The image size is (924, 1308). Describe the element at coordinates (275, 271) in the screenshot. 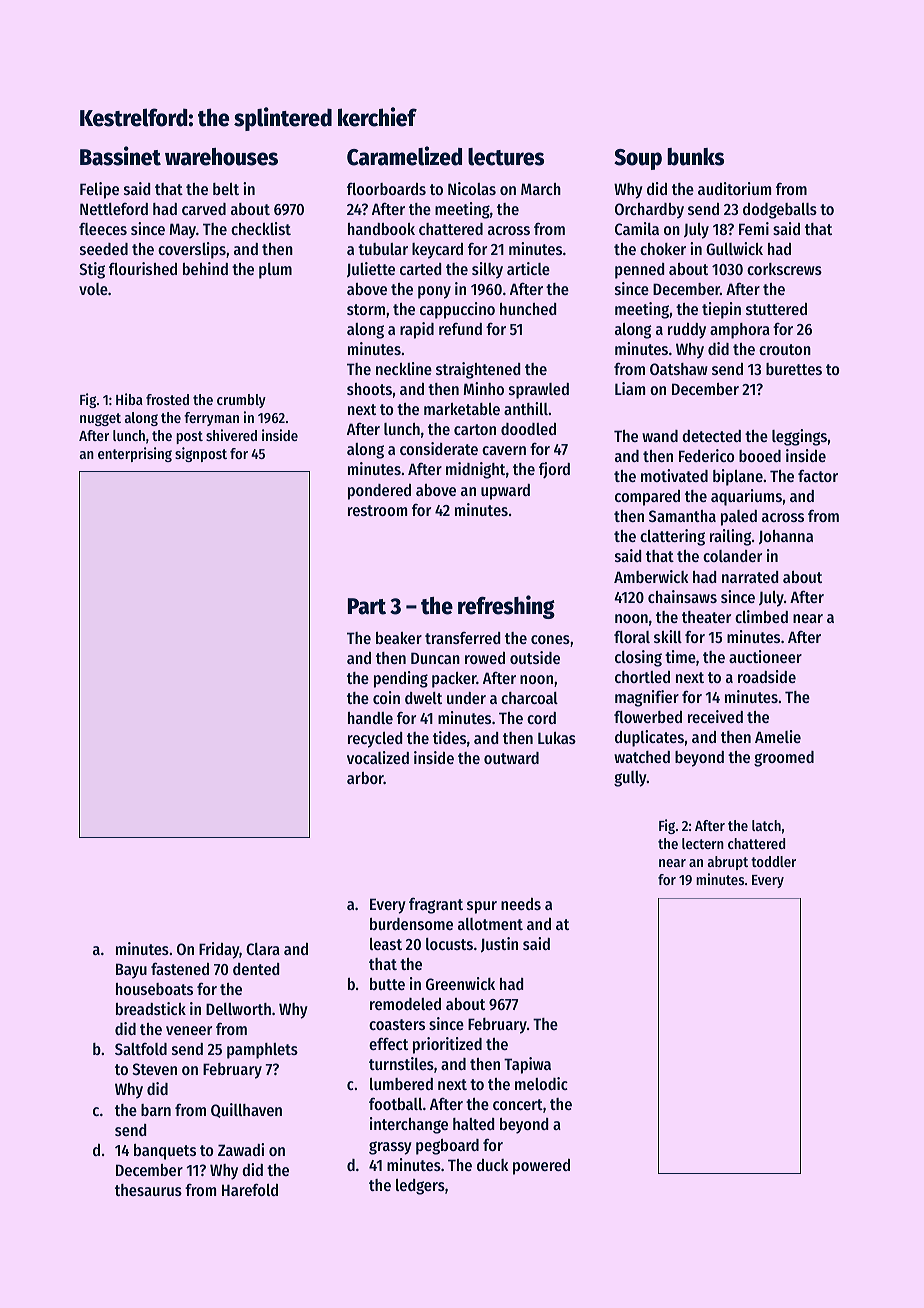

I see `plum` at that location.
